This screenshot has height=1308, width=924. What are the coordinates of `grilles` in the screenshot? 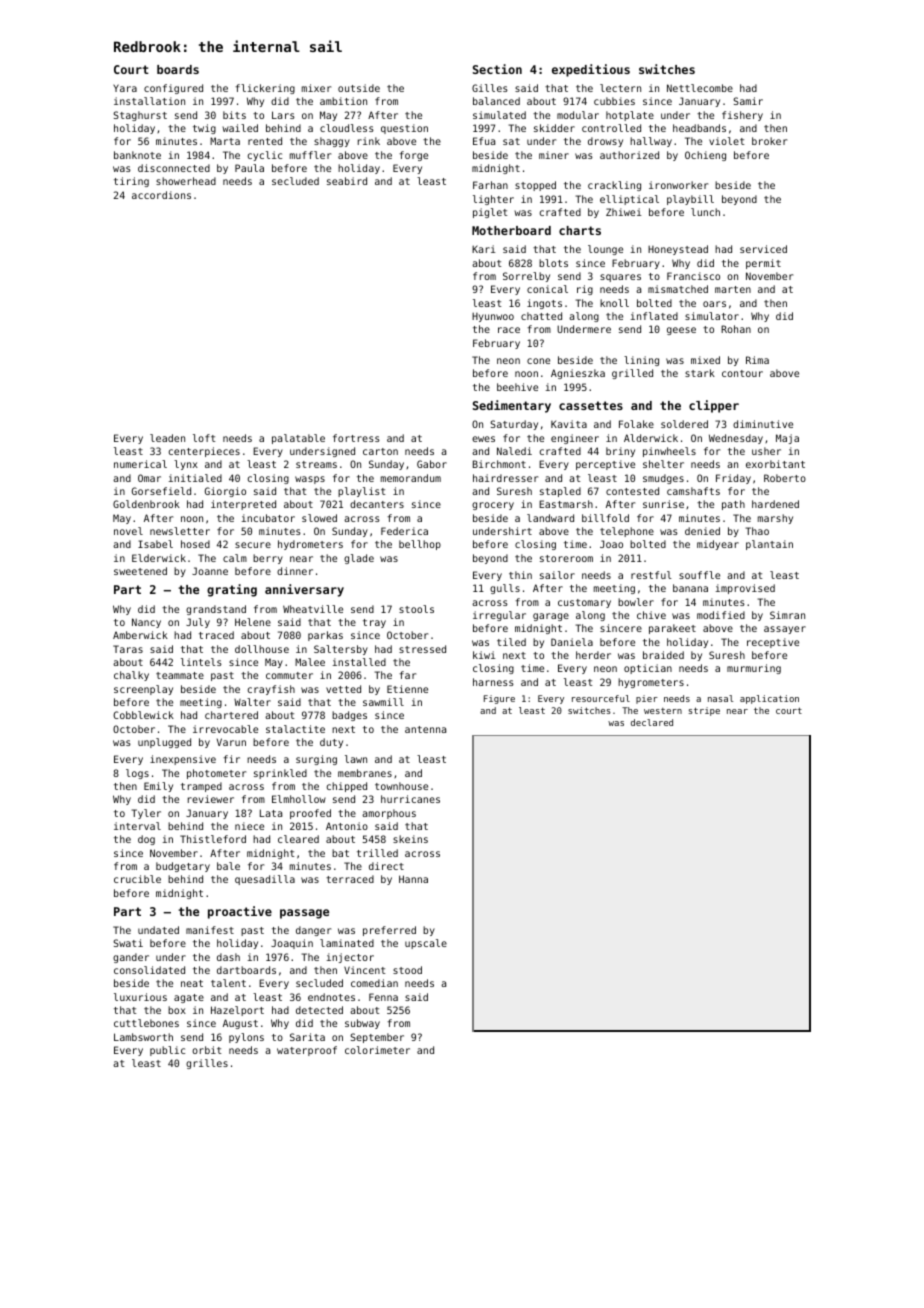 It's located at (207, 1064).
